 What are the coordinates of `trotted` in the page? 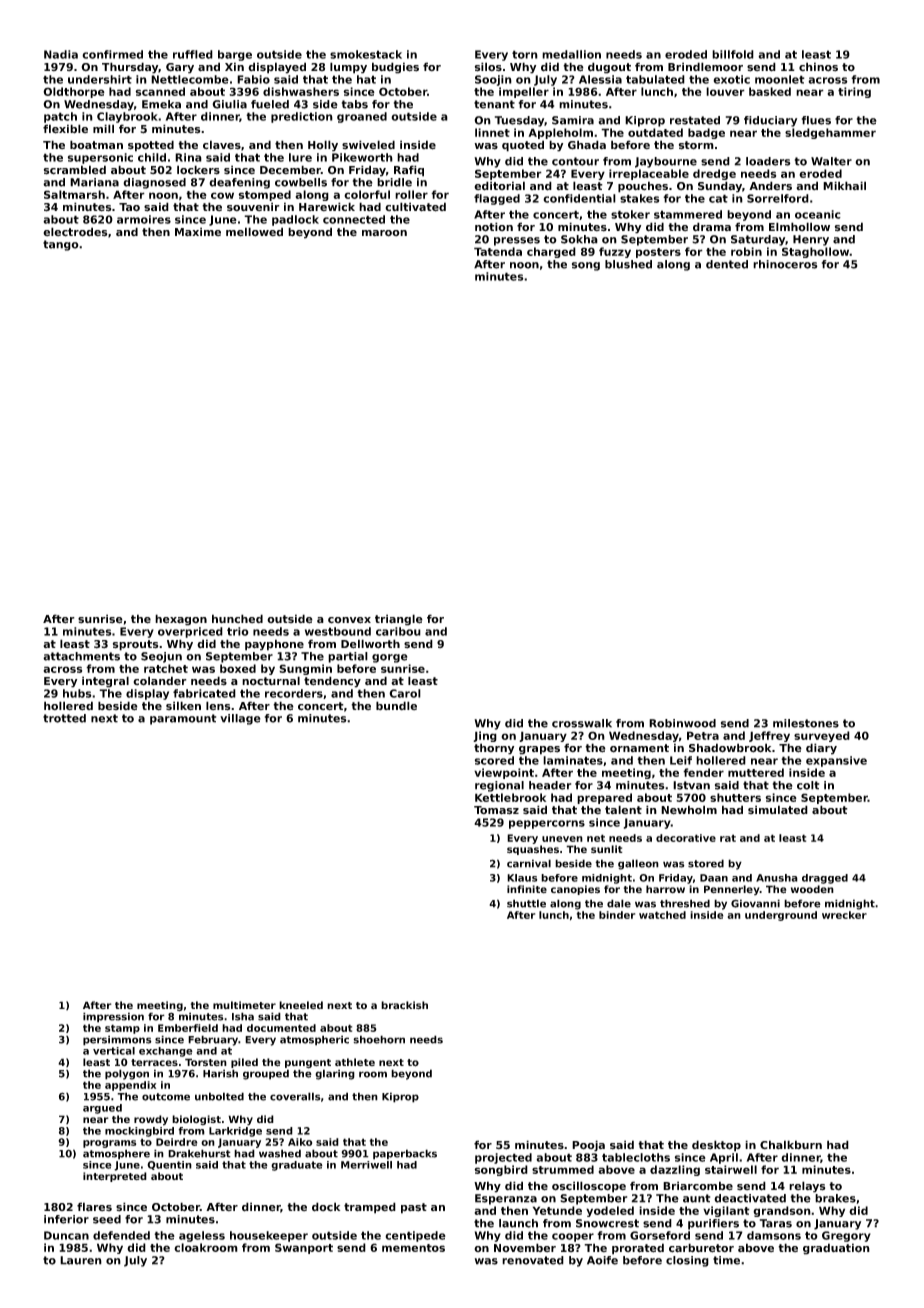 It's located at (64, 718).
